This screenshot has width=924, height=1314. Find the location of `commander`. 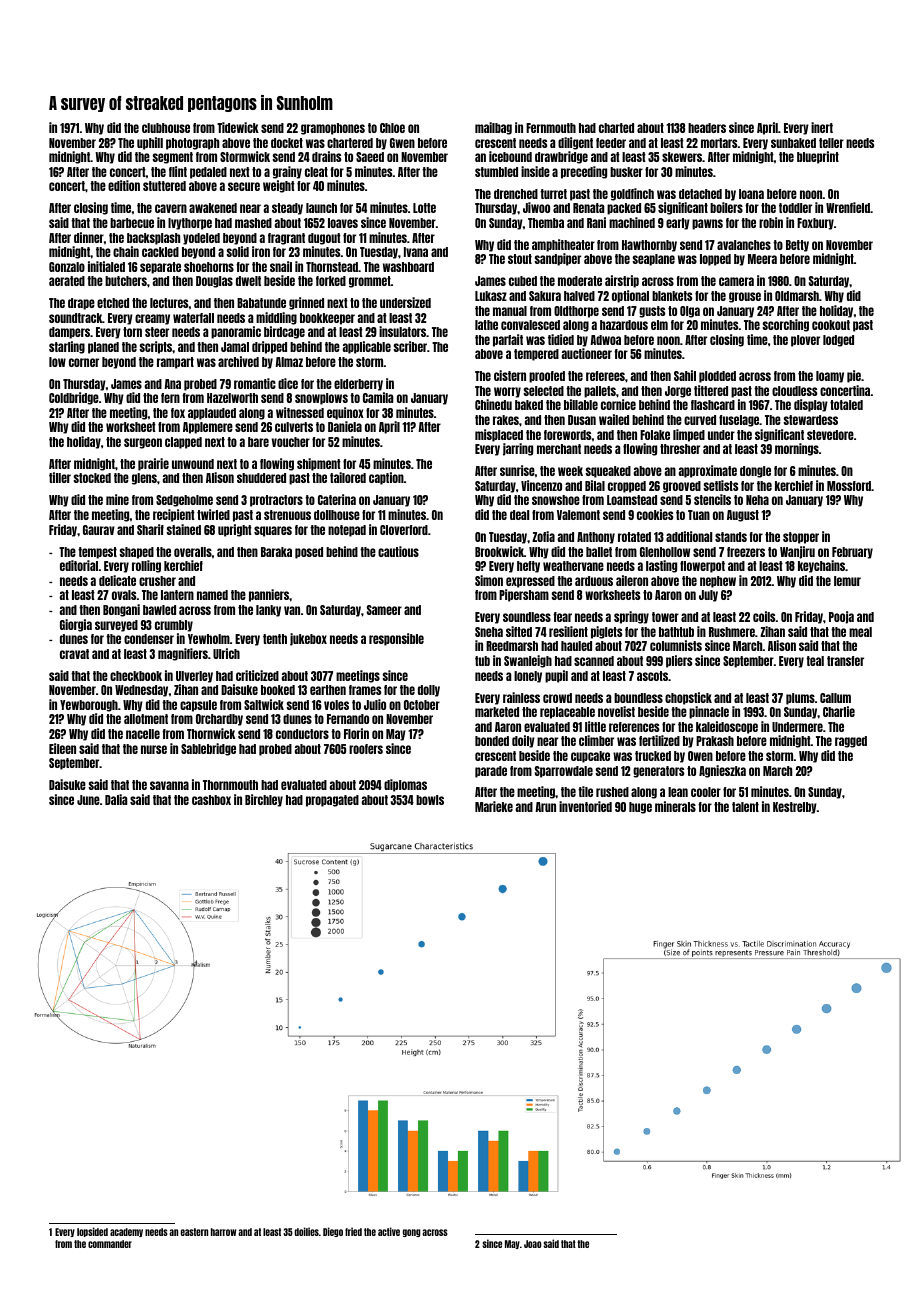

commander is located at coordinates (110, 1244).
